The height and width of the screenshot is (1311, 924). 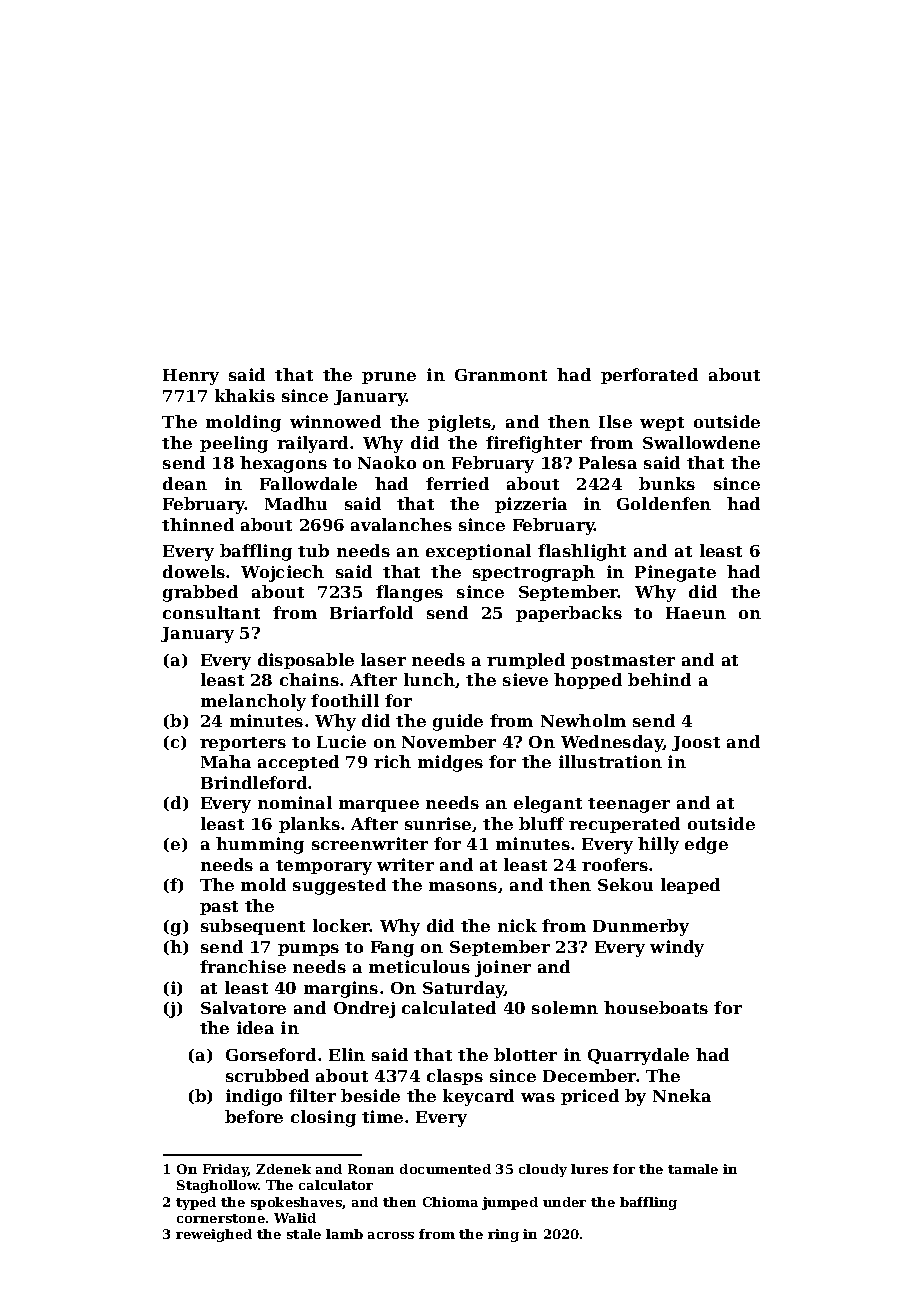 I want to click on prune, so click(x=389, y=378).
